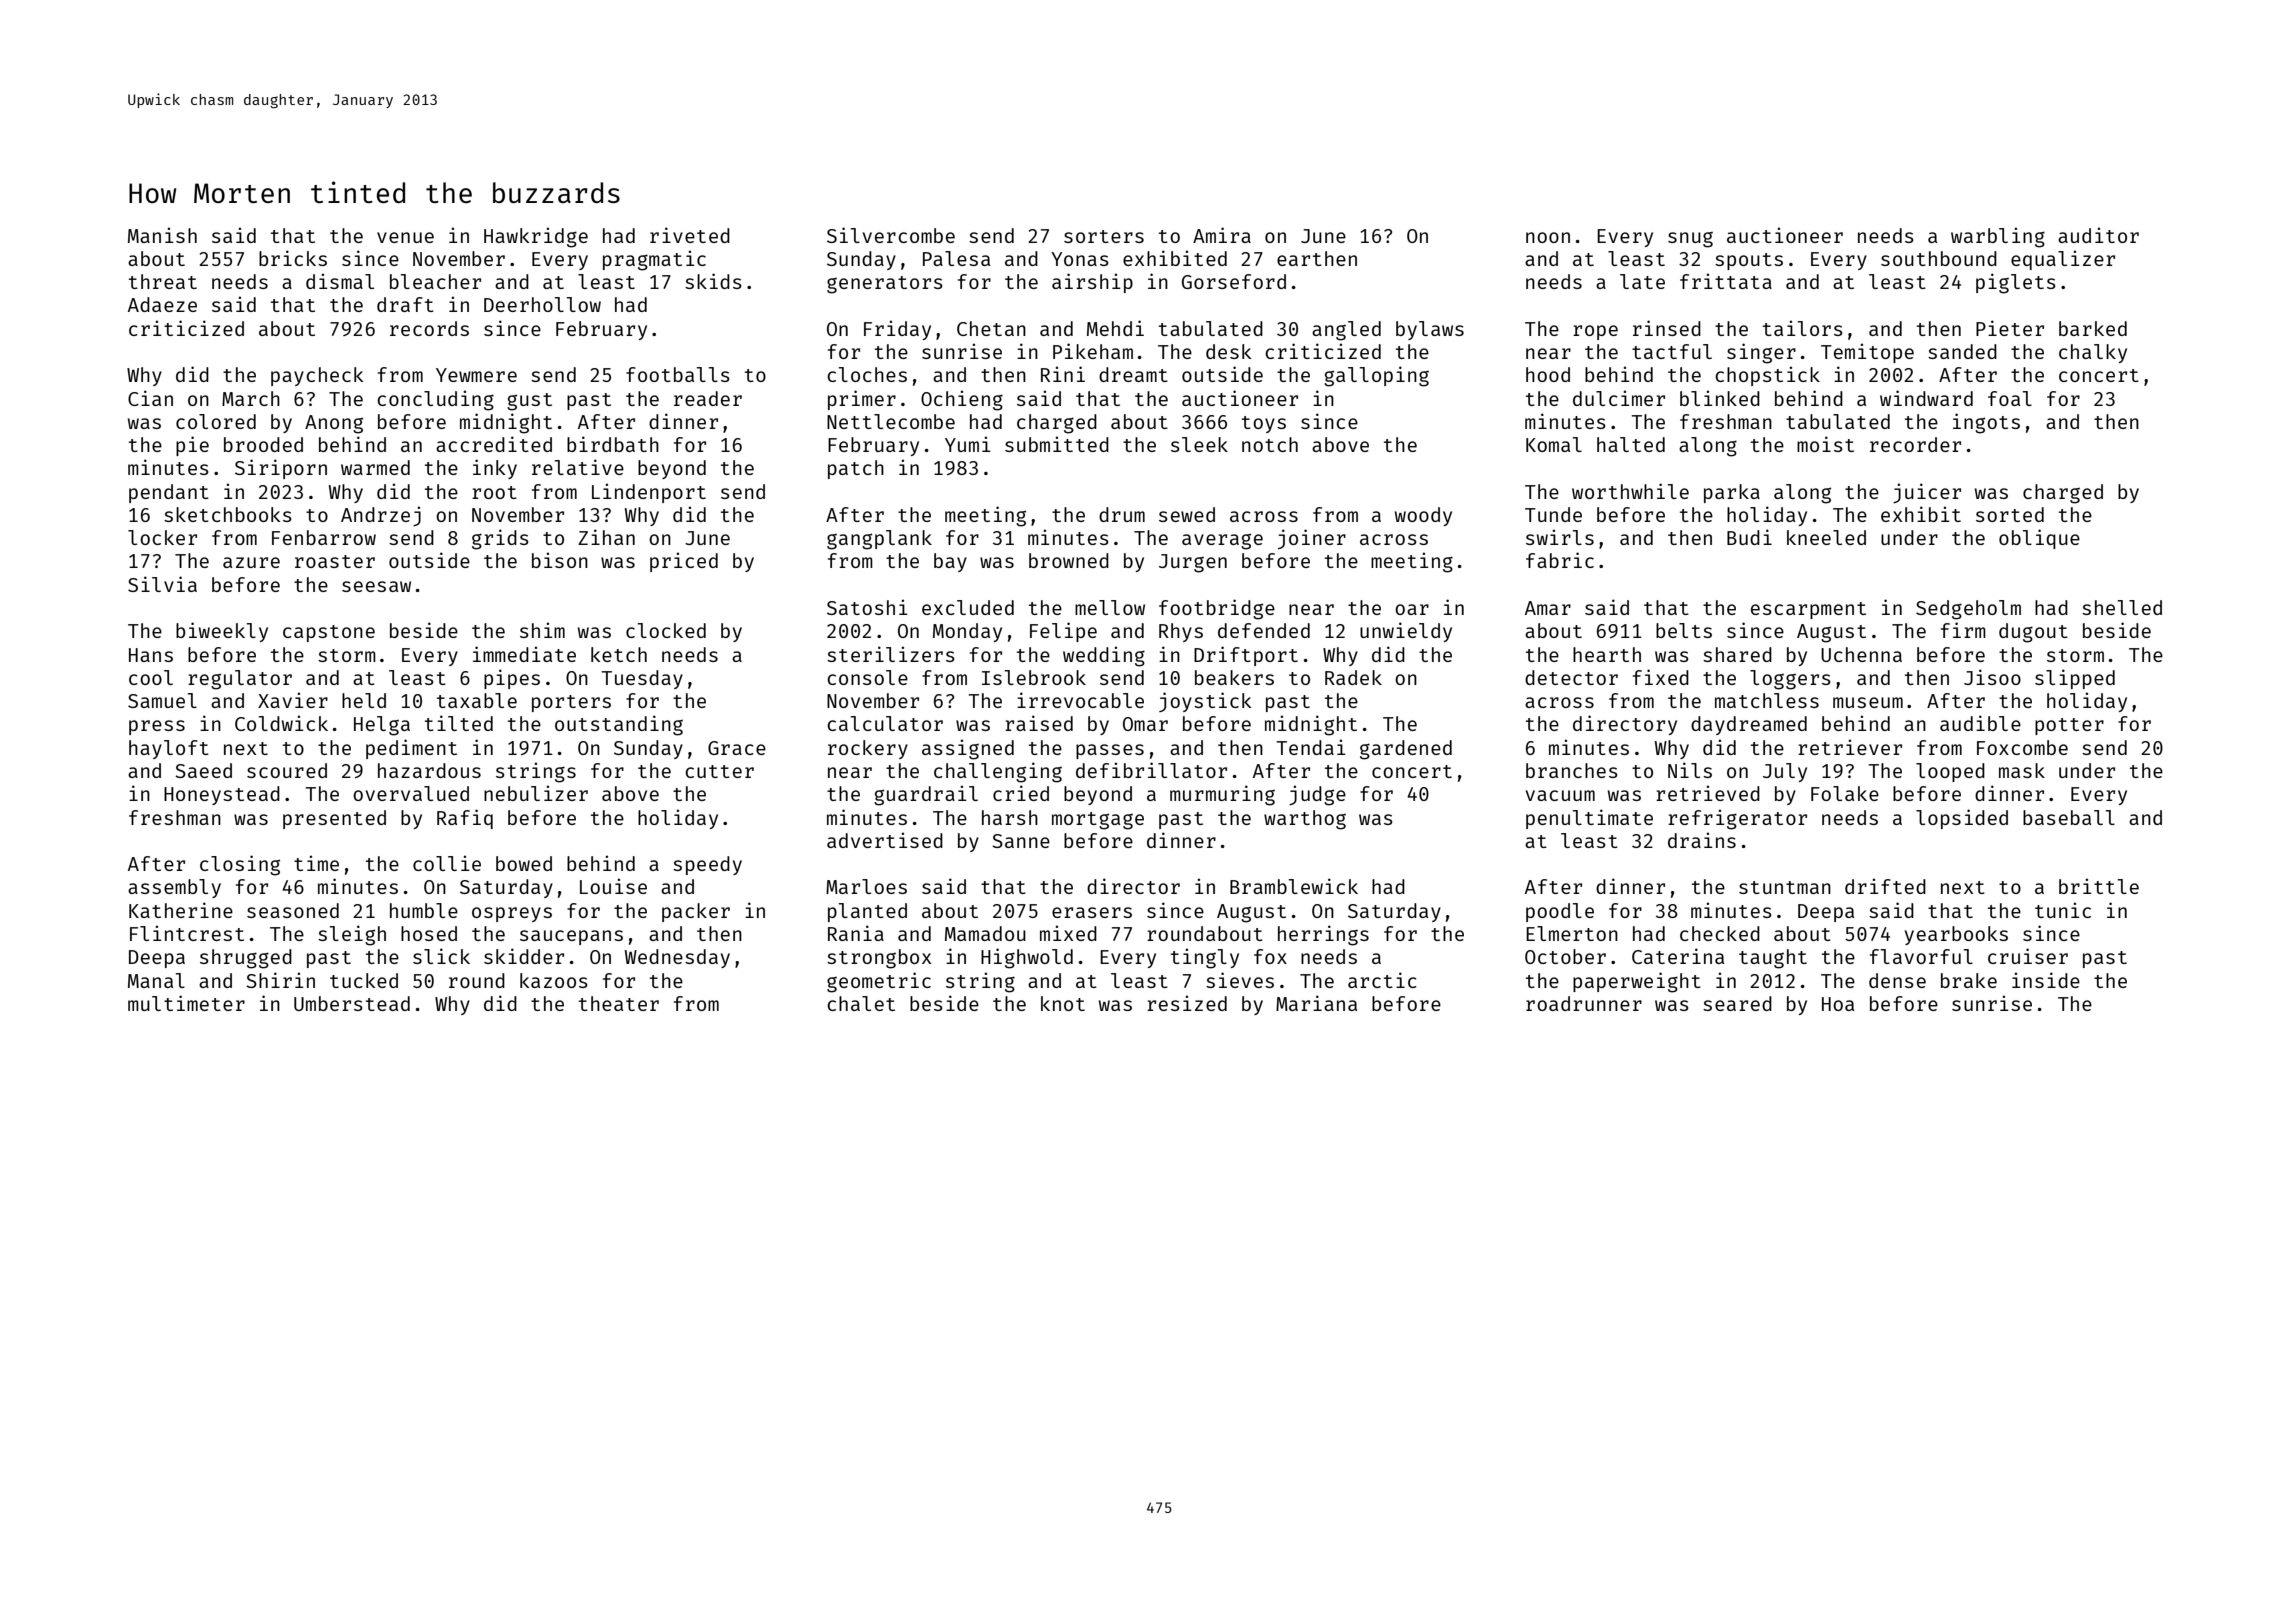 This screenshot has height=1620, width=2292. What do you see at coordinates (536, 237) in the screenshot?
I see `Hawkridge` at bounding box center [536, 237].
